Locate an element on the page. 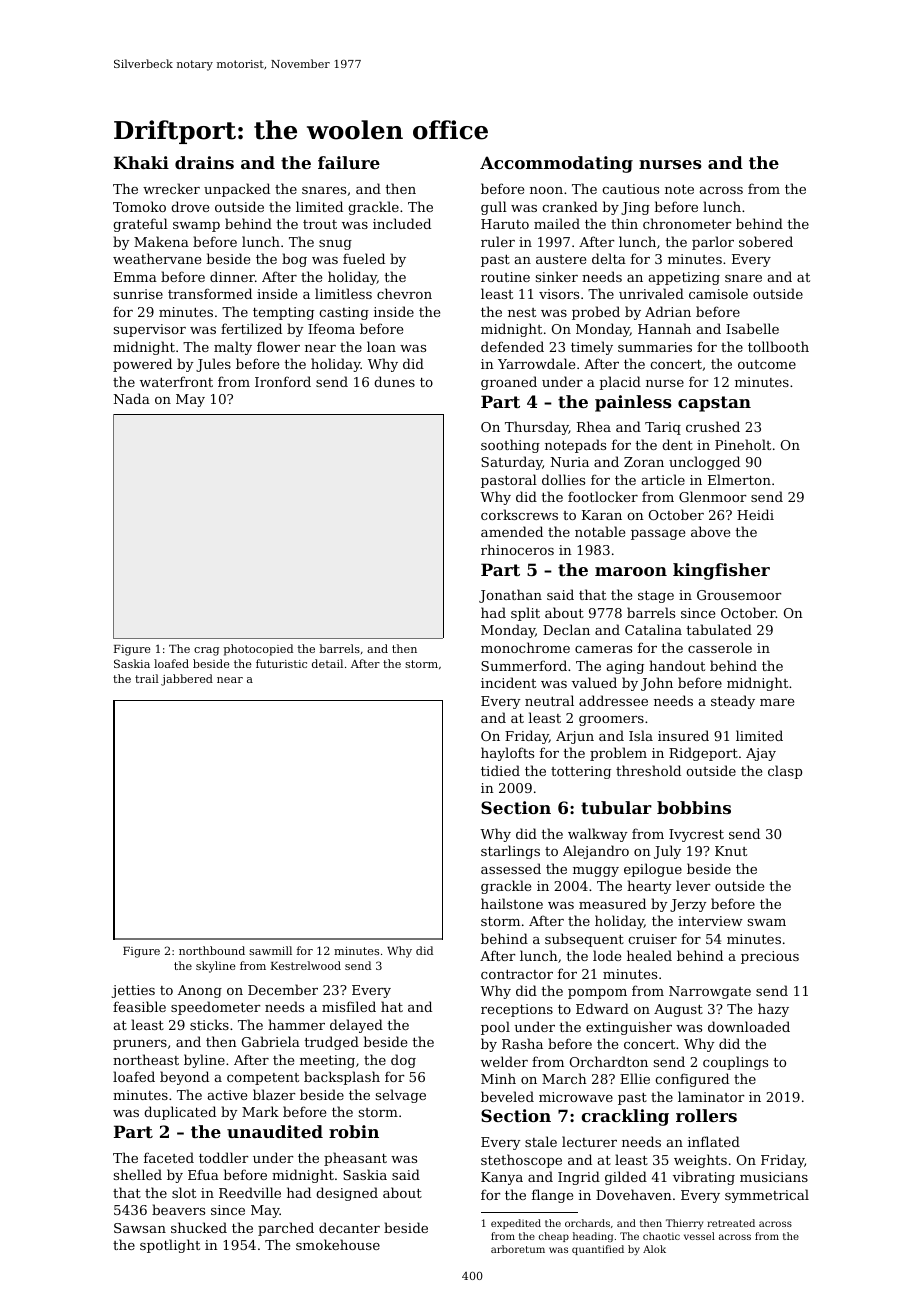  speedometer is located at coordinates (215, 1008).
